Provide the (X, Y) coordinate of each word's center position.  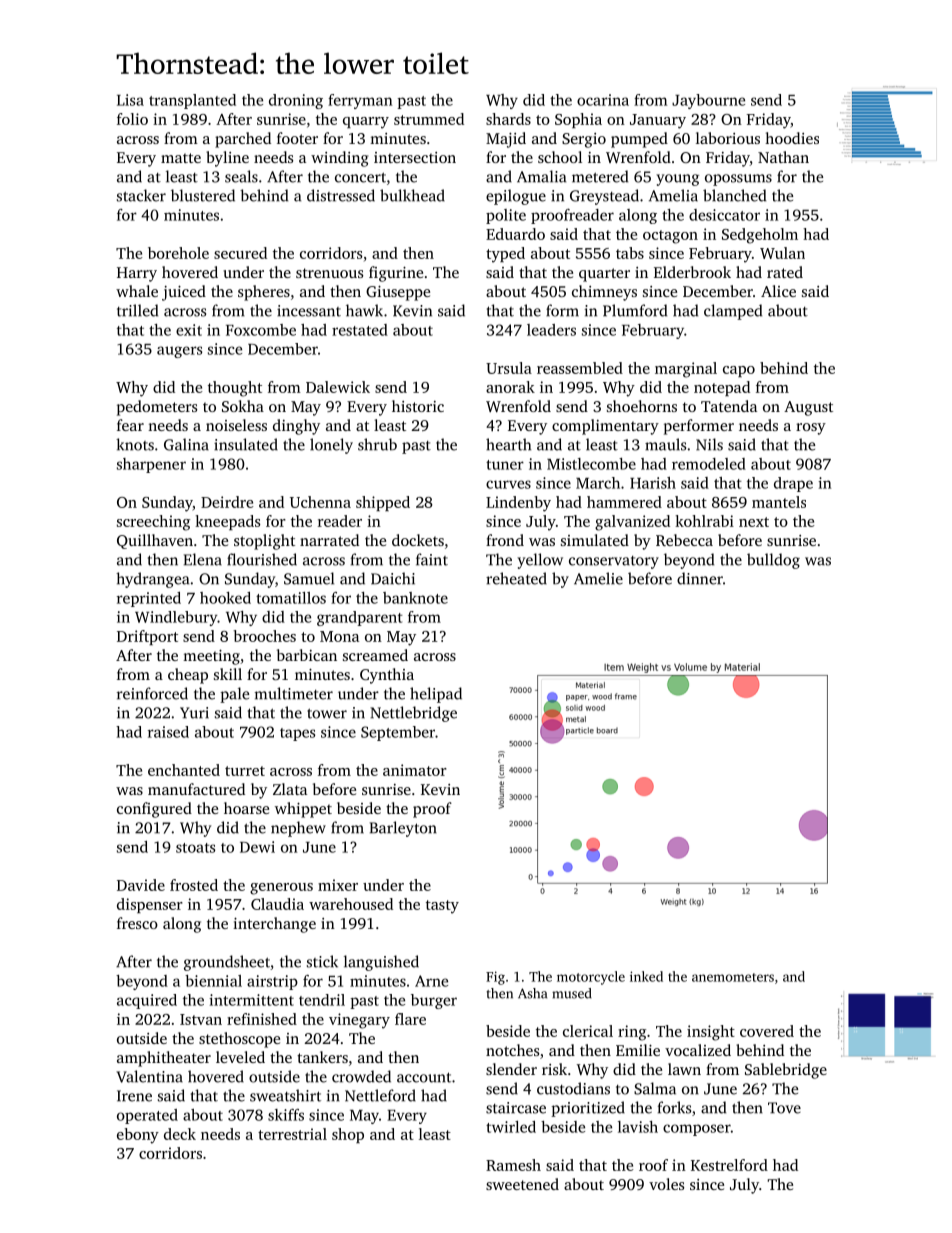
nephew (298, 829)
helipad (436, 695)
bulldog (773, 561)
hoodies (792, 138)
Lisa (130, 100)
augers (179, 352)
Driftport (147, 637)
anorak (510, 387)
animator (415, 770)
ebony (138, 1136)
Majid (506, 140)
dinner (700, 578)
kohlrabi (704, 521)
